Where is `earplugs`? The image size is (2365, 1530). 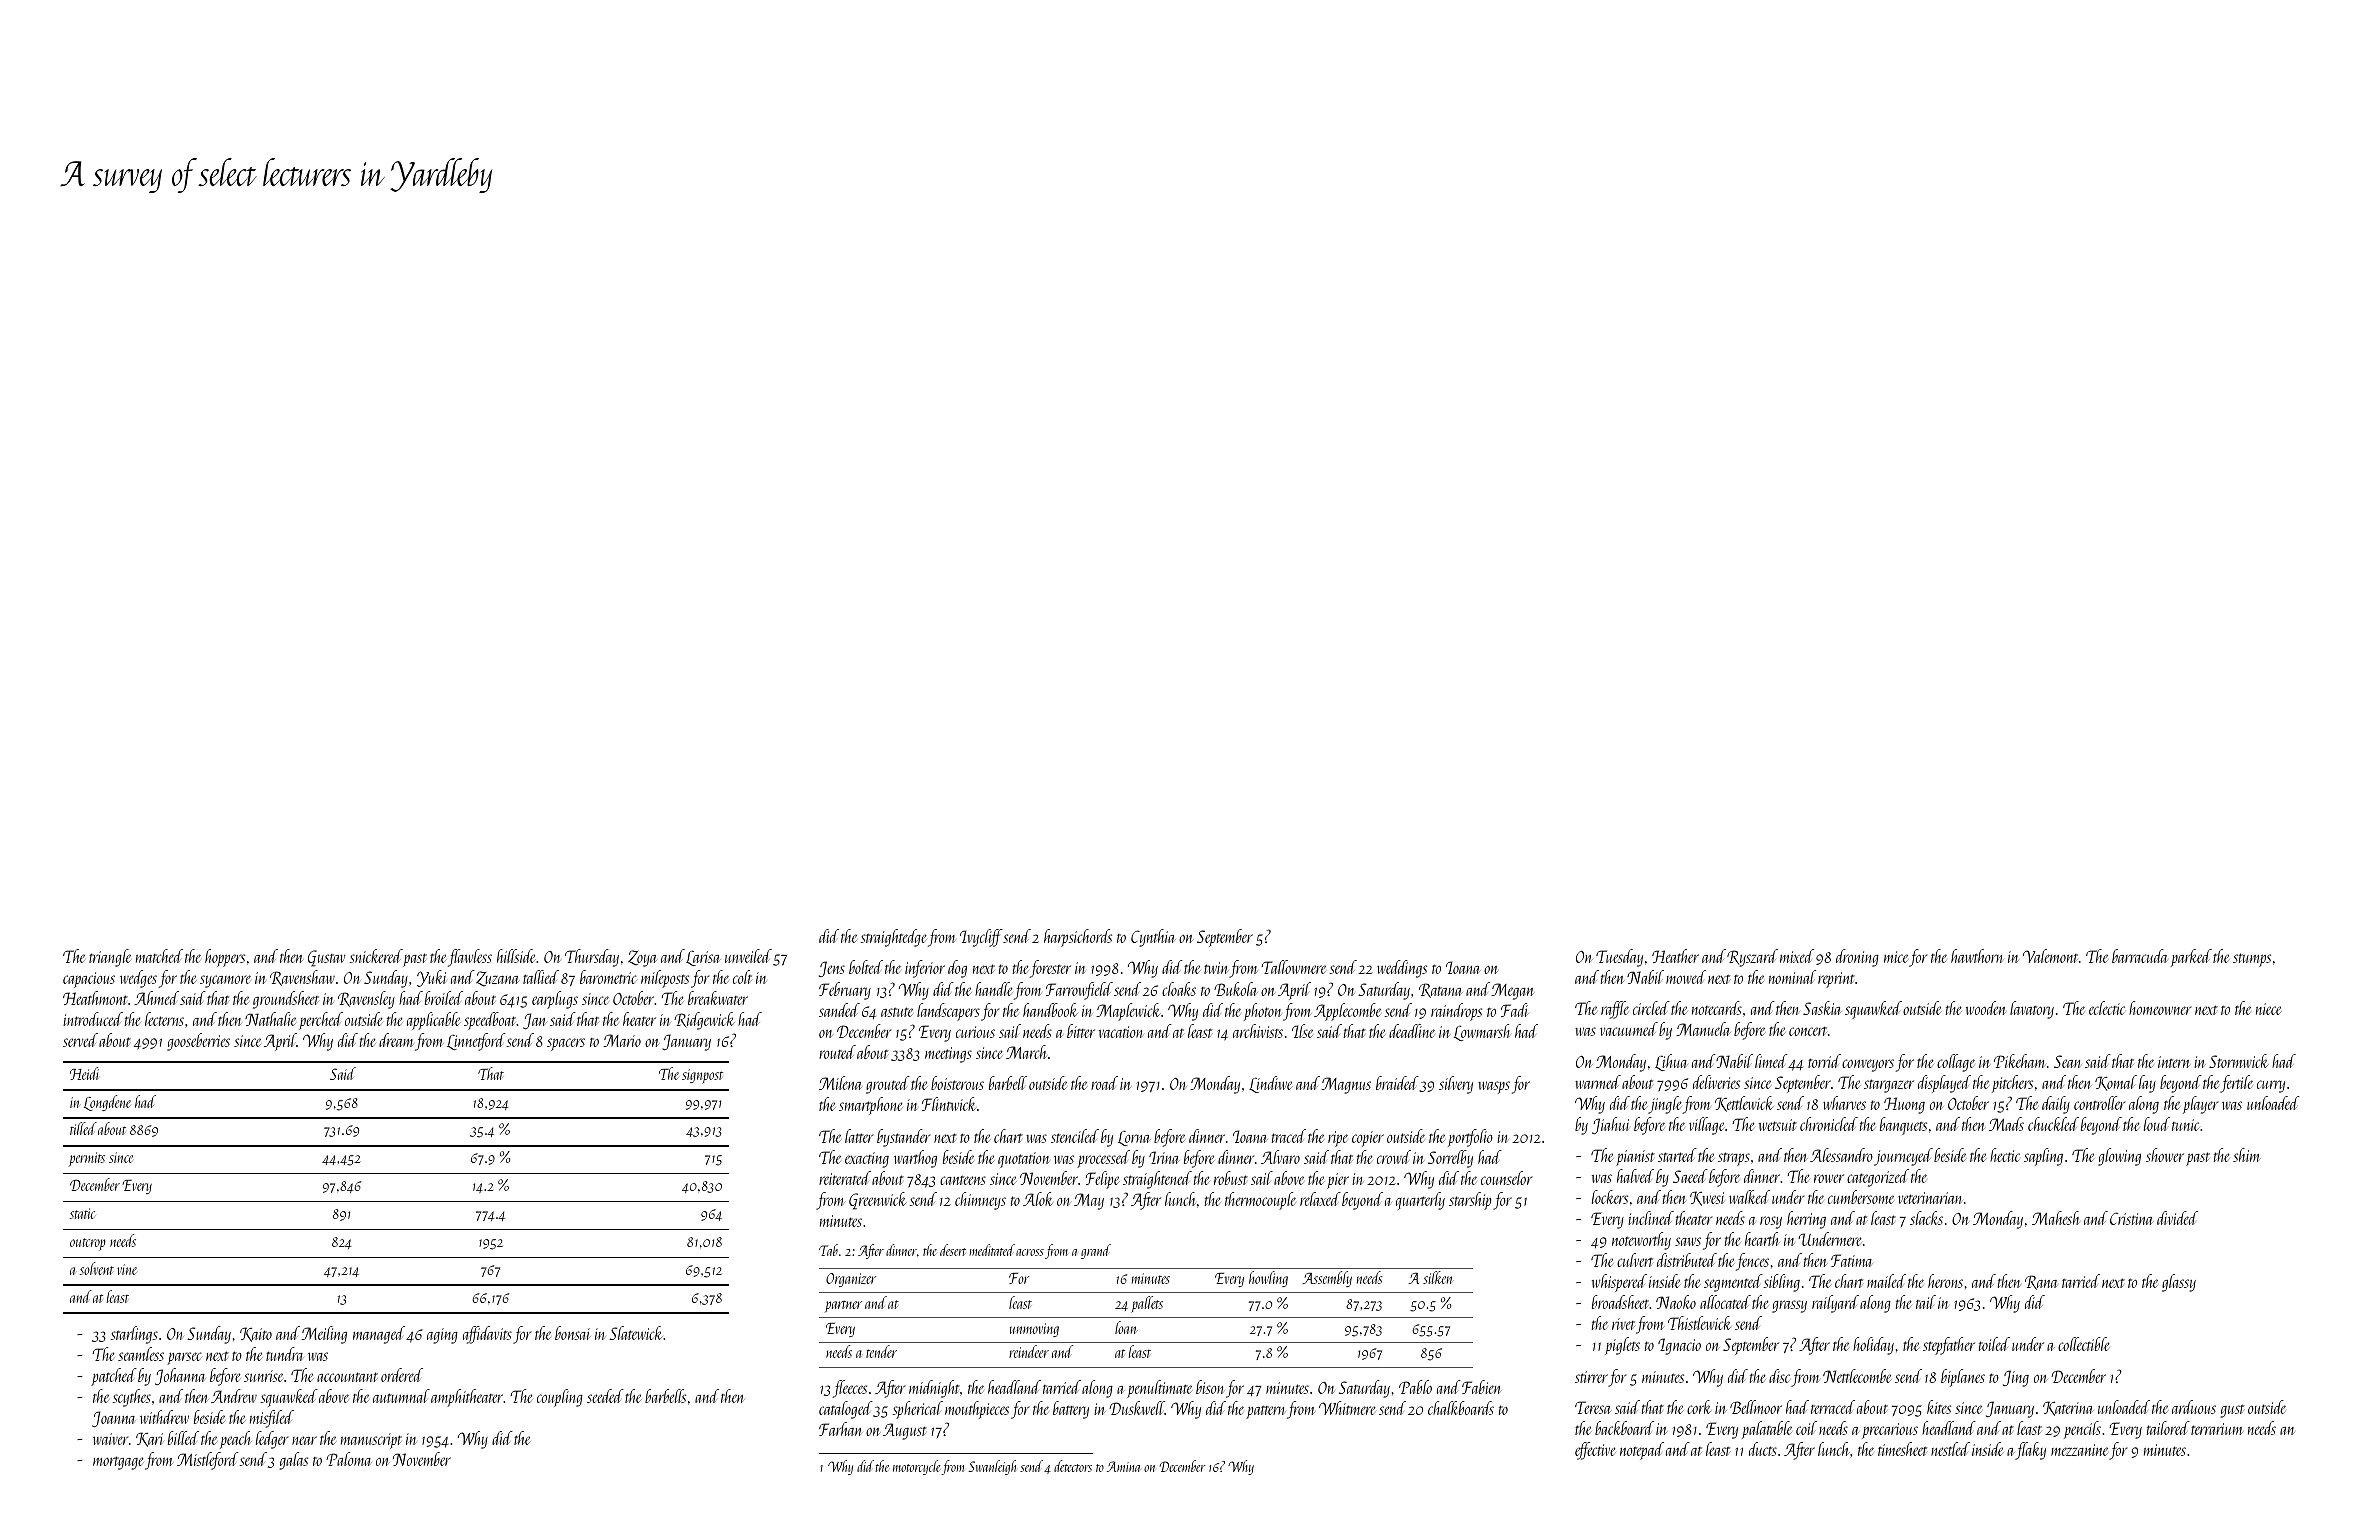
earplugs is located at coordinates (555, 1000).
